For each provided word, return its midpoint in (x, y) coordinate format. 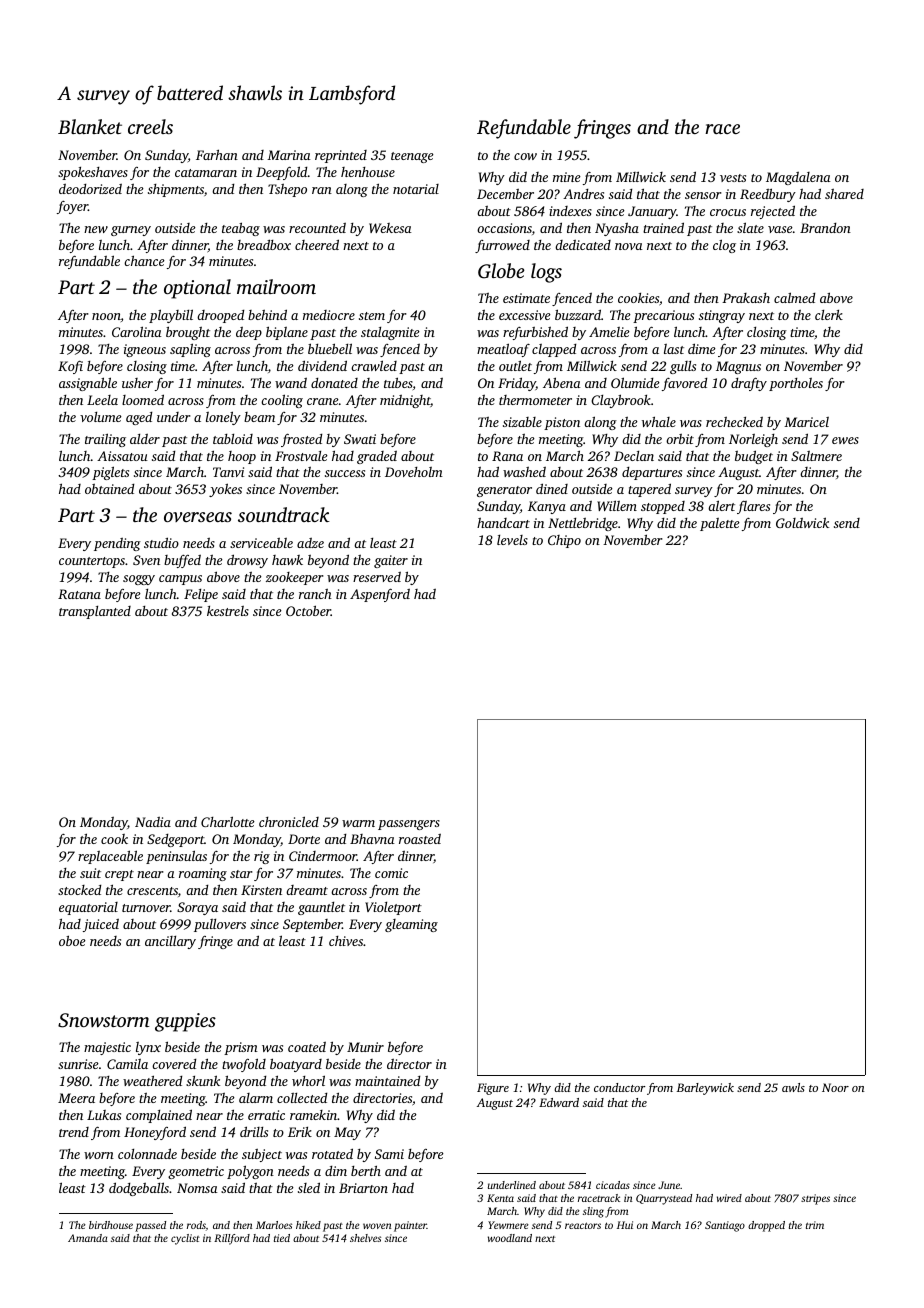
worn (99, 1155)
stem (372, 316)
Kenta (500, 1198)
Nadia (153, 822)
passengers (409, 825)
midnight (405, 401)
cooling (282, 401)
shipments (176, 190)
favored (684, 384)
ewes (845, 440)
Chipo (564, 541)
